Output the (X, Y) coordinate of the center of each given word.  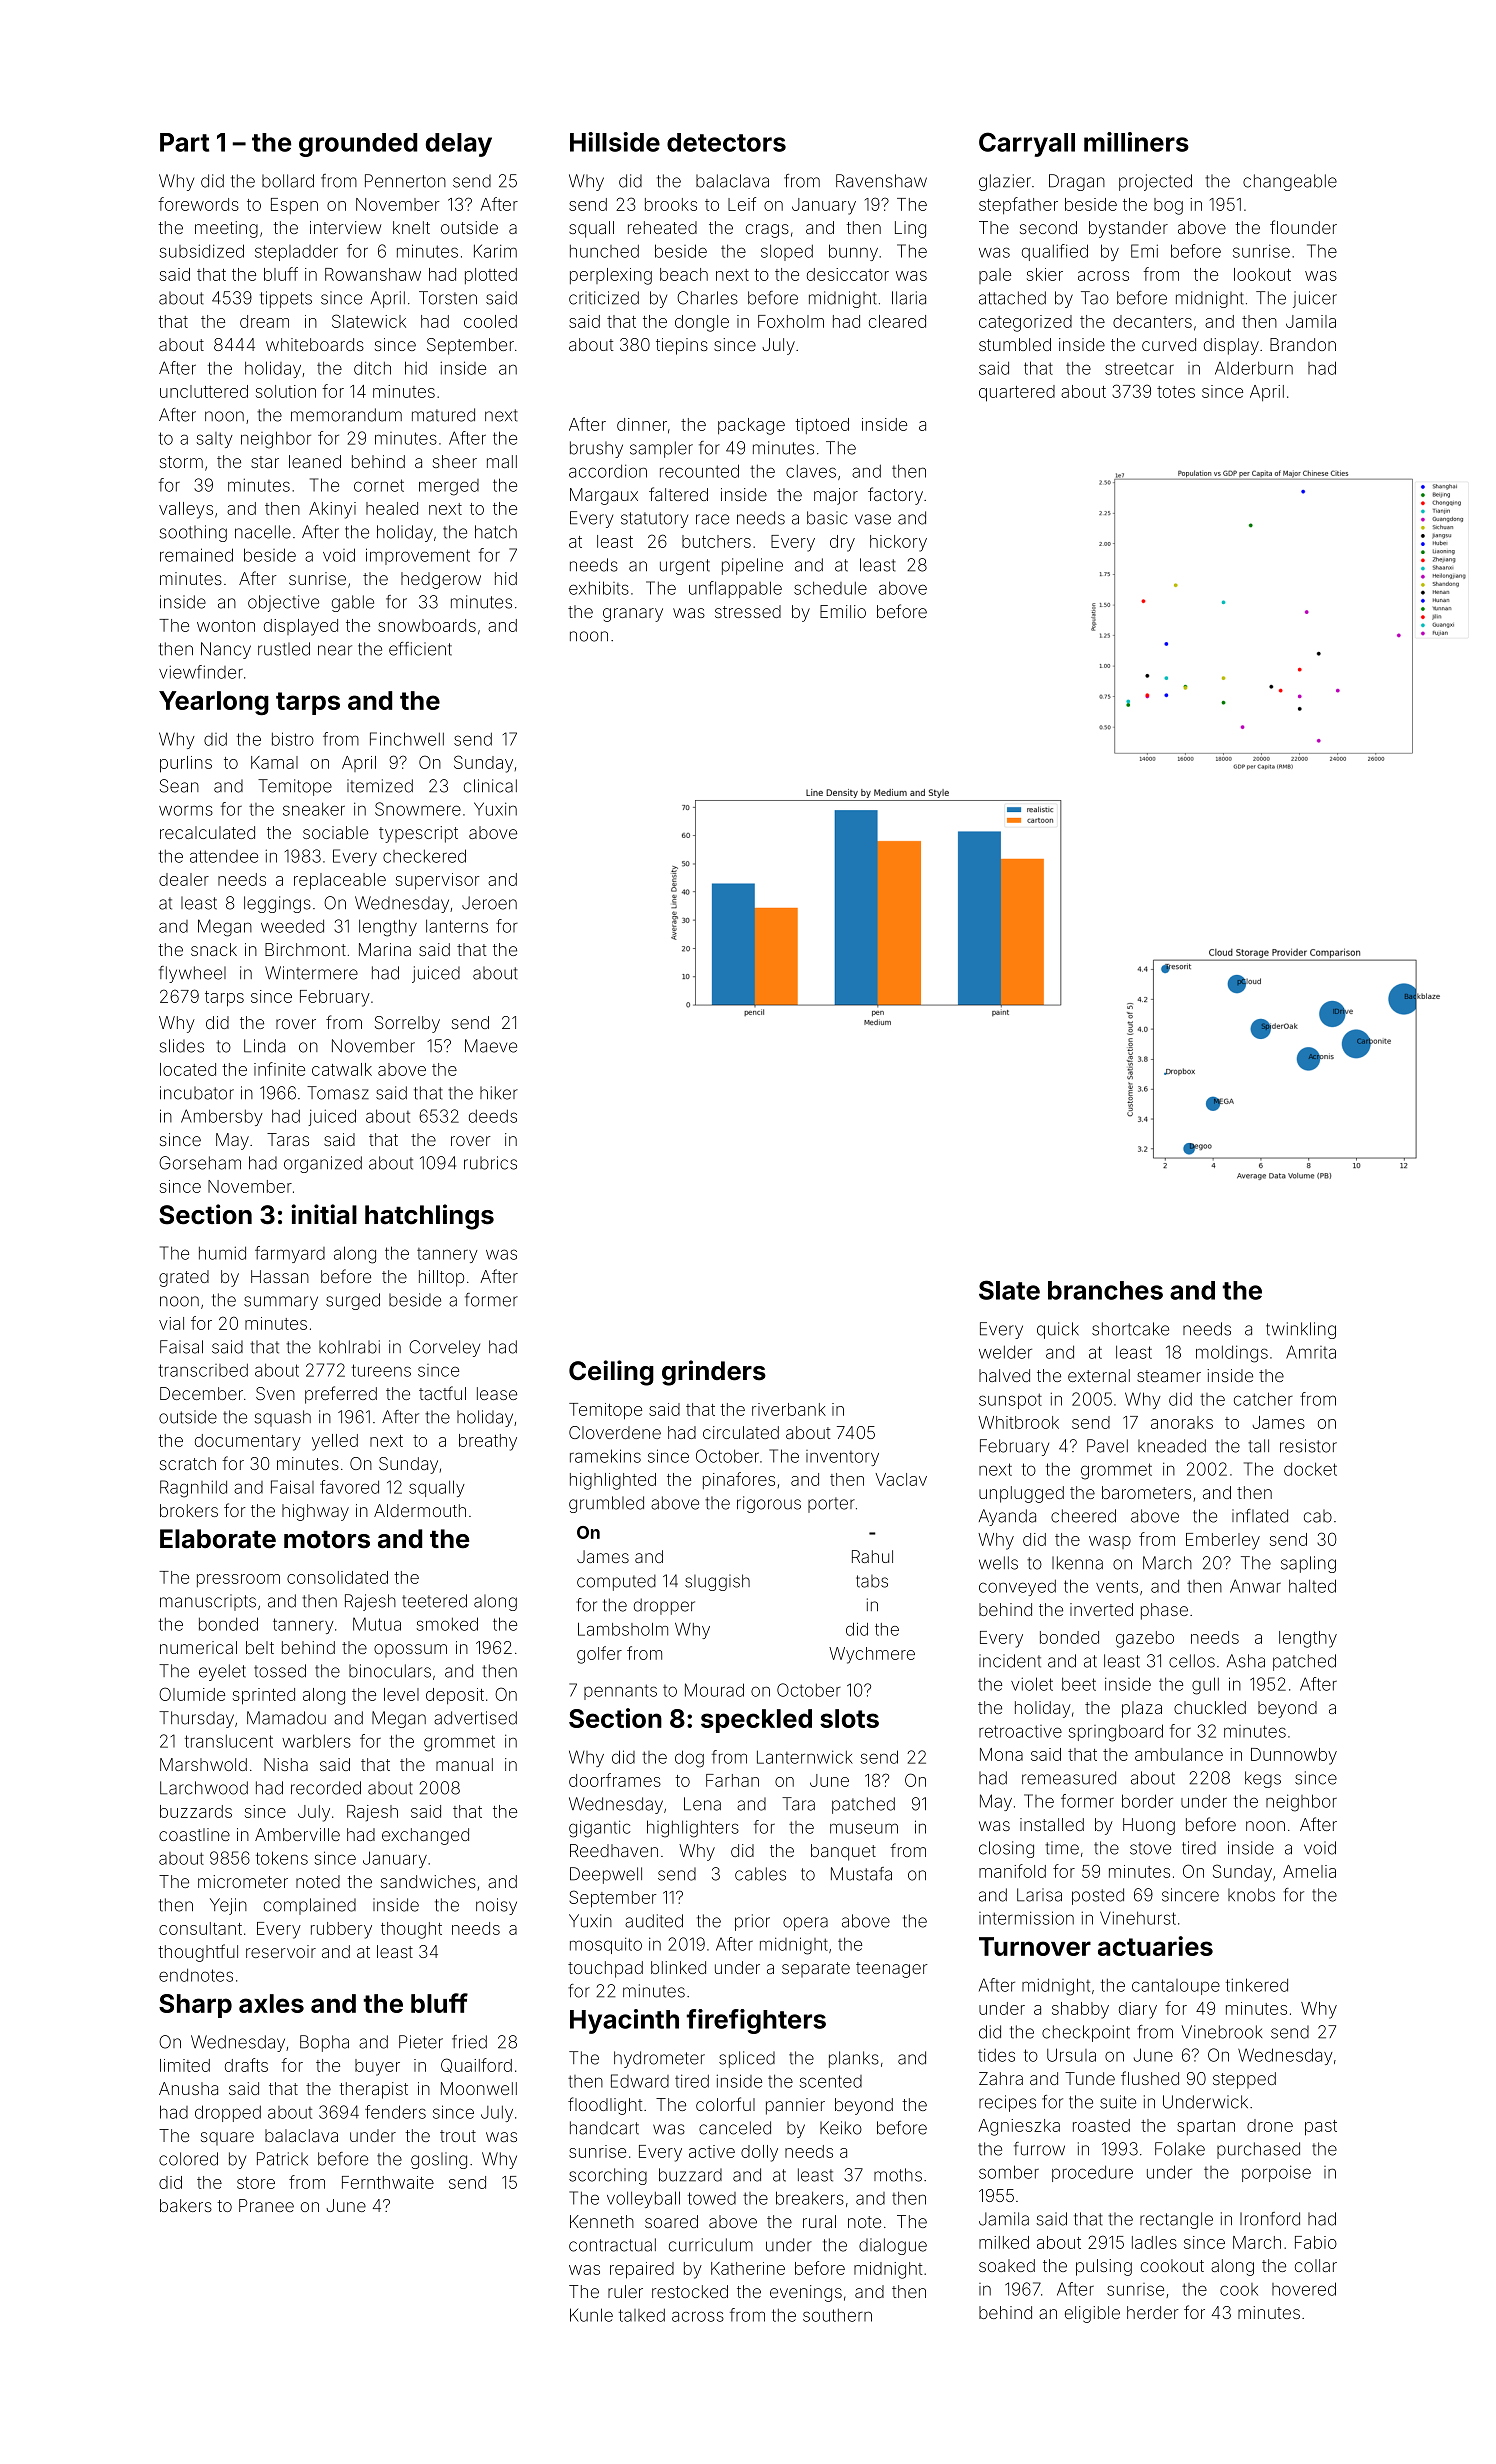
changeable (1290, 182)
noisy (496, 1906)
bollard (288, 181)
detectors (726, 142)
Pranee (266, 2205)
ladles (1154, 2242)
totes (1176, 392)
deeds (493, 1116)
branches (1105, 1290)
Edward (640, 2081)
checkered (424, 856)
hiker (499, 1093)
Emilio (843, 611)
